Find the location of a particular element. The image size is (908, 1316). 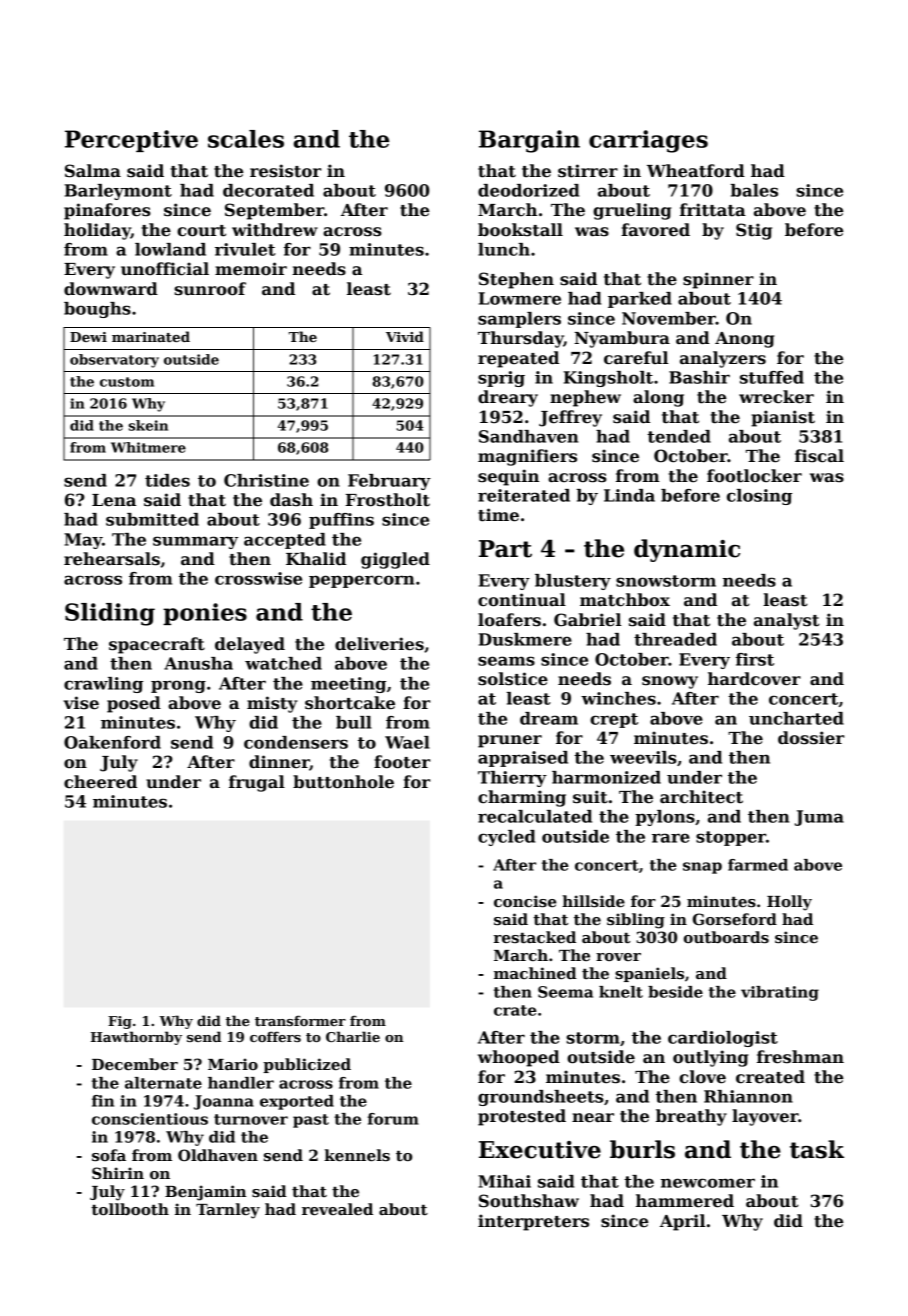

Shirin is located at coordinates (118, 1173).
